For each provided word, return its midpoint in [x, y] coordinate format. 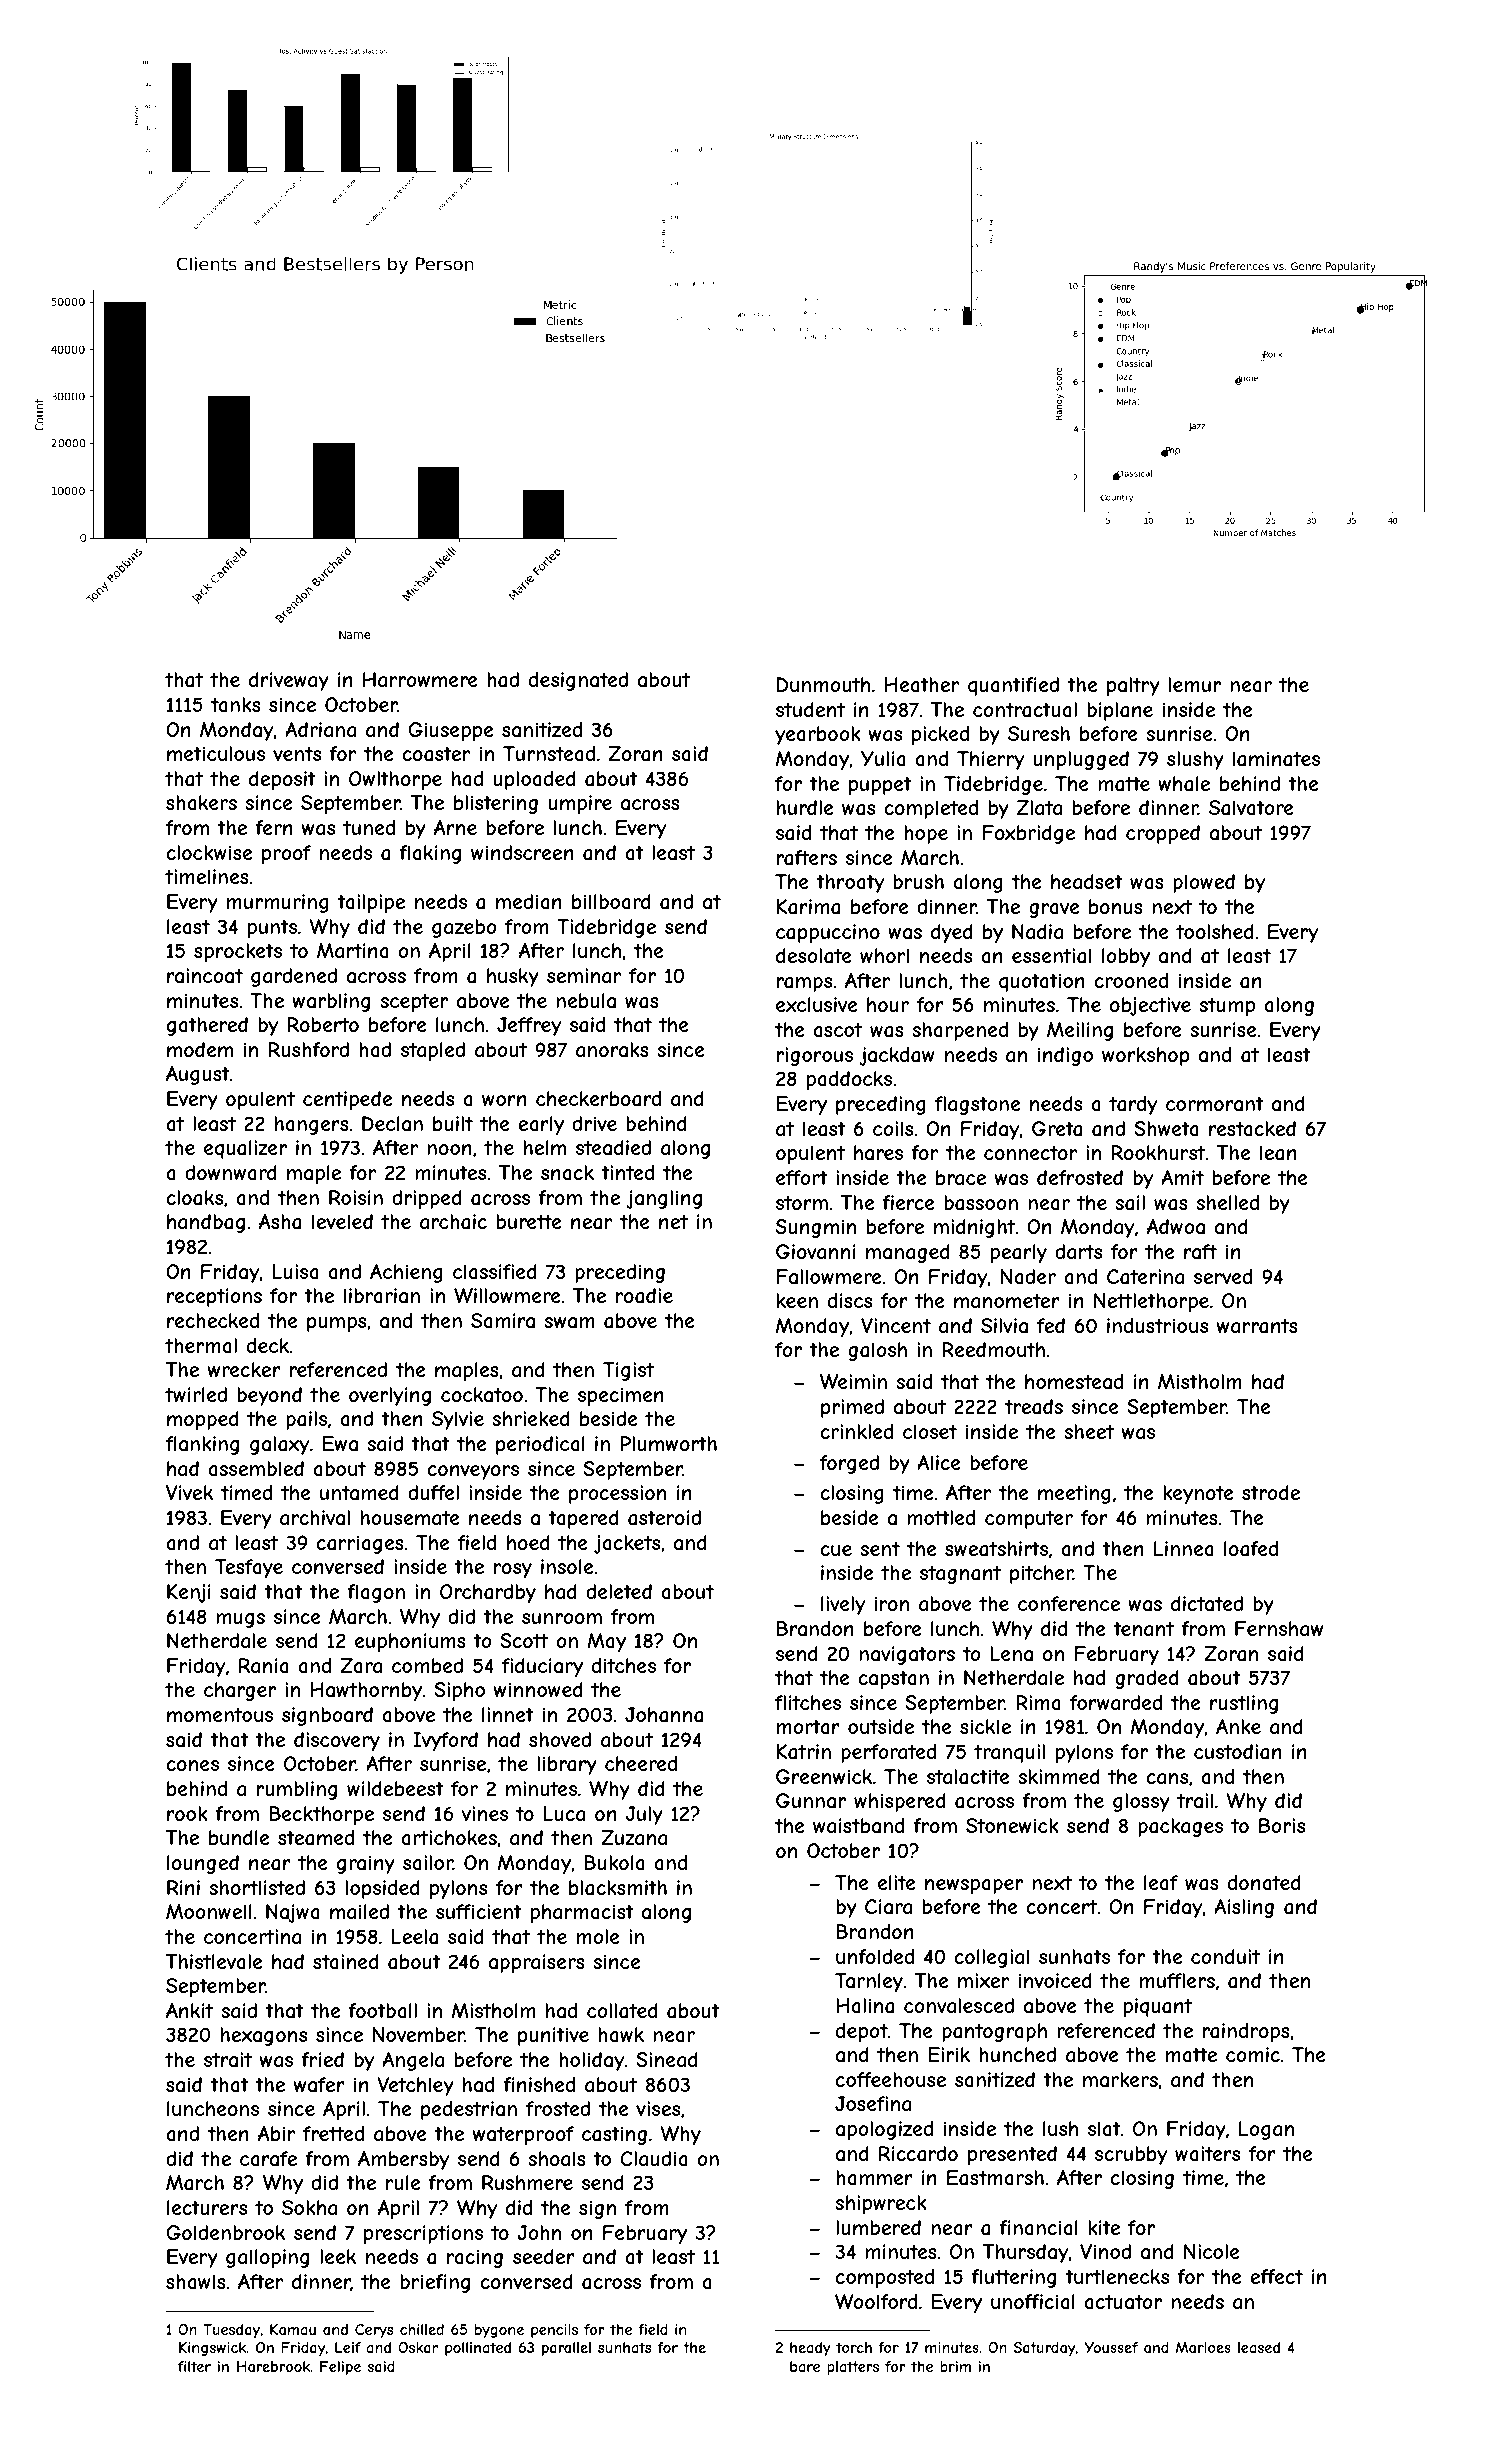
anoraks [612, 1050]
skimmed [1059, 1776]
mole [598, 1936]
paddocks [849, 1080]
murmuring [278, 903]
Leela [415, 1936]
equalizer [245, 1149]
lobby [1126, 957]
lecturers [207, 2207]
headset [1087, 881]
